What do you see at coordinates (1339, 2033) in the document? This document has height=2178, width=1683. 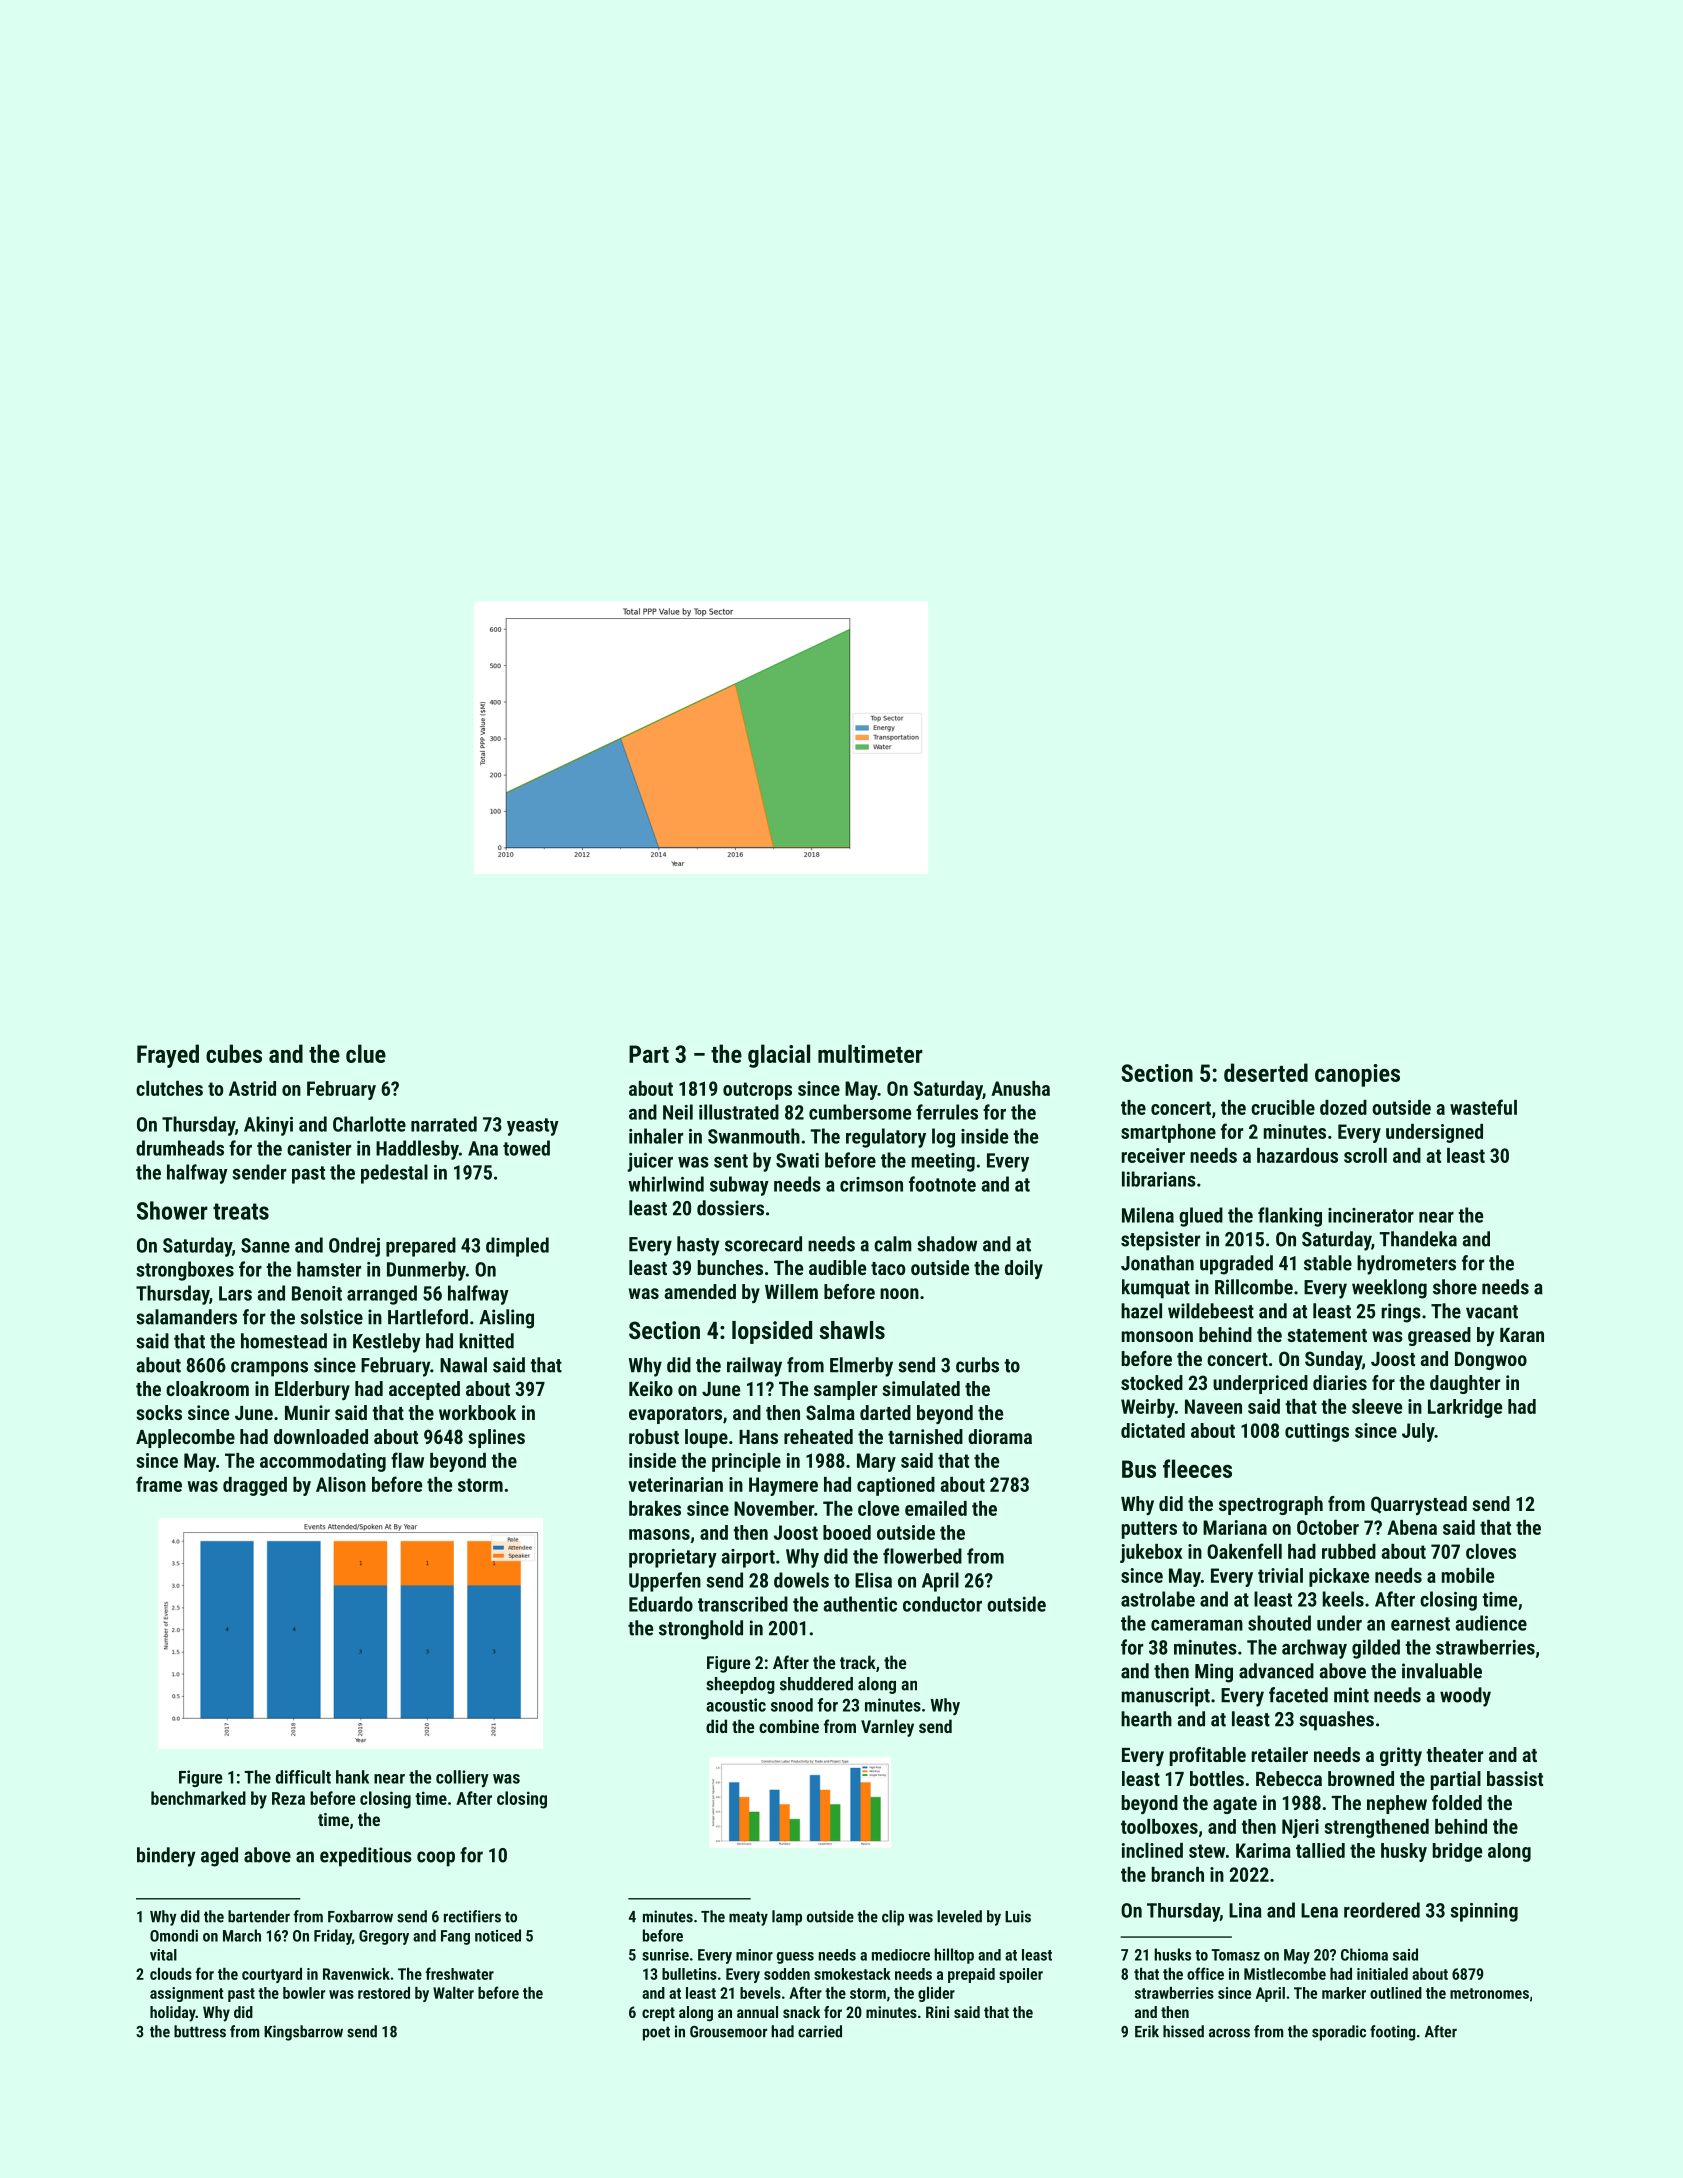 I see `sporadic` at bounding box center [1339, 2033].
